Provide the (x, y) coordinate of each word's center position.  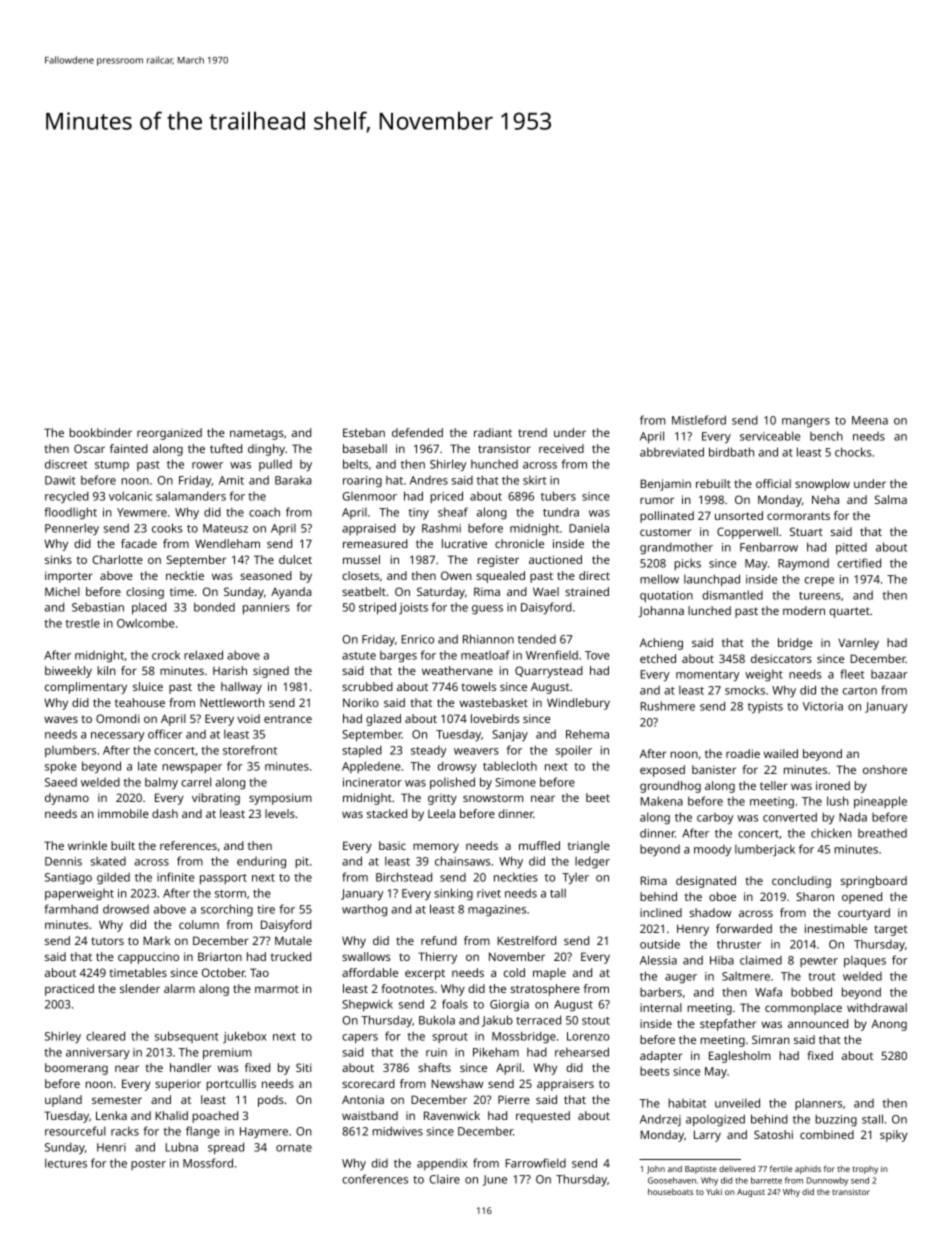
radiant (493, 432)
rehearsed (582, 1052)
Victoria (823, 706)
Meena (870, 420)
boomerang (76, 1069)
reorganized (169, 434)
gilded (113, 878)
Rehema (587, 734)
